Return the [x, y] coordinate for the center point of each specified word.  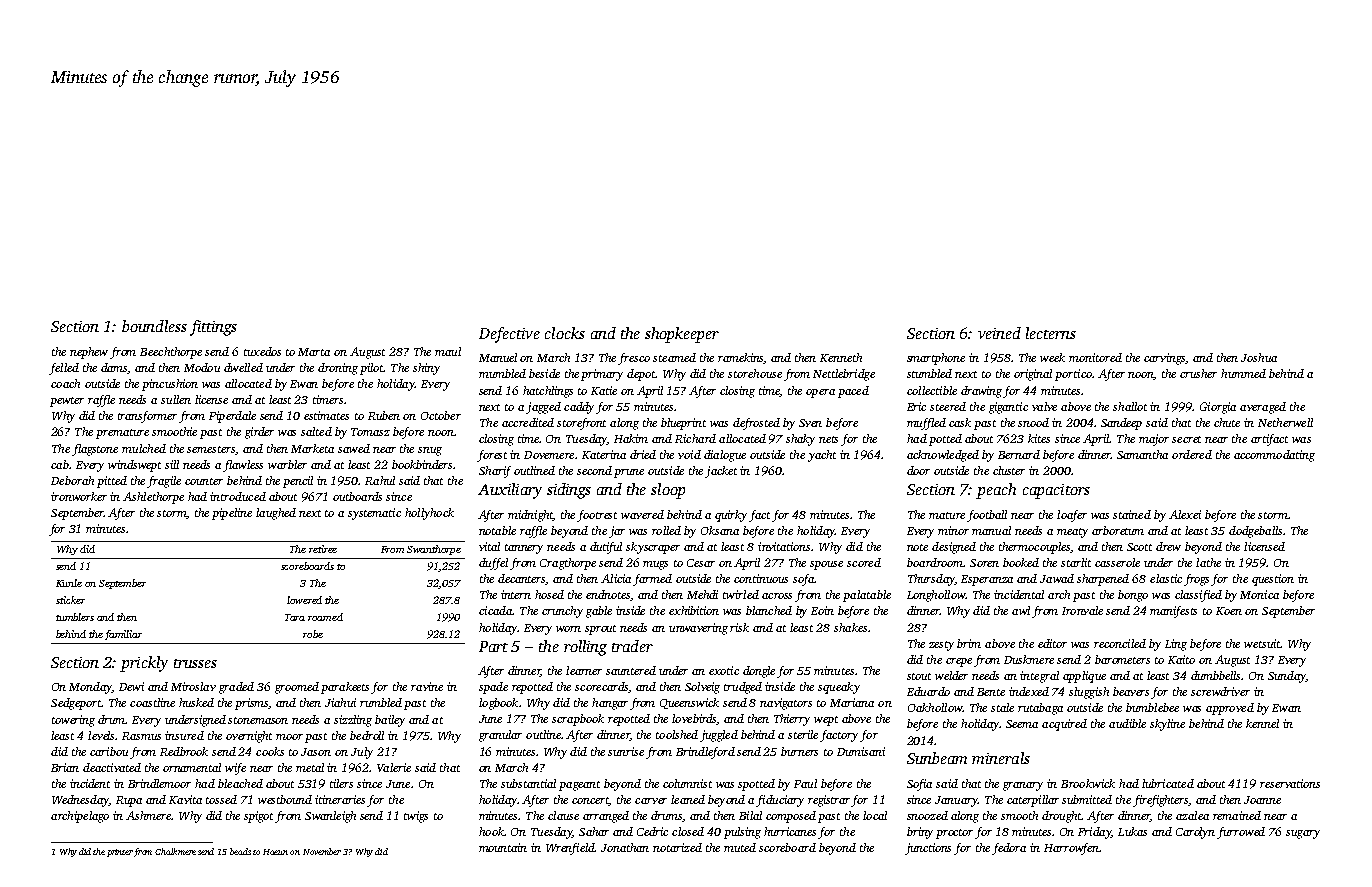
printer [120, 853]
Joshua [1259, 357]
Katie [604, 390]
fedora [1009, 849]
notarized [677, 847]
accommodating [1274, 456]
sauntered [631, 670]
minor [953, 530]
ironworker [79, 496]
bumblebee [1152, 707]
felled [64, 369]
